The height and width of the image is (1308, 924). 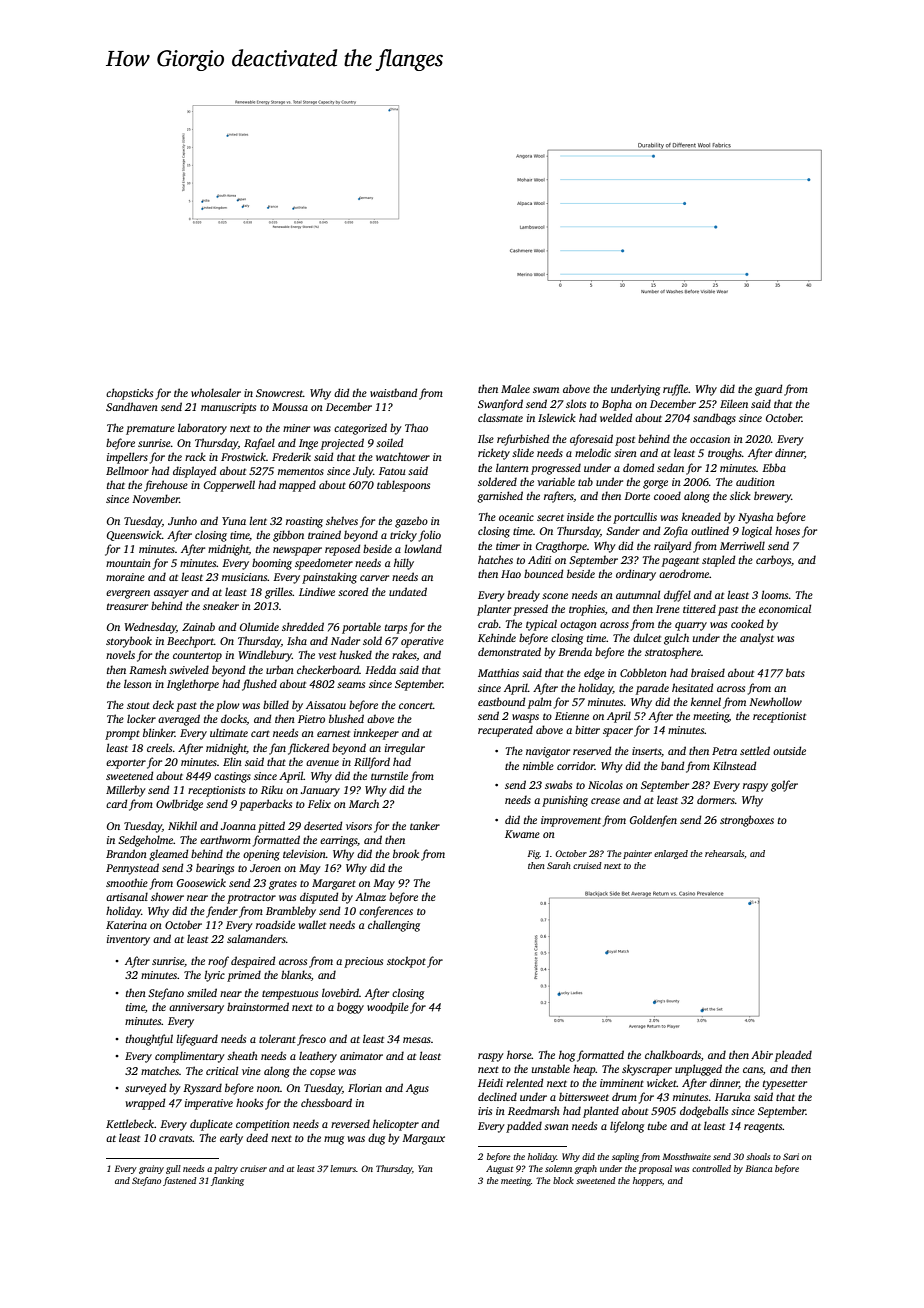 I want to click on tablespoons, so click(x=403, y=486).
